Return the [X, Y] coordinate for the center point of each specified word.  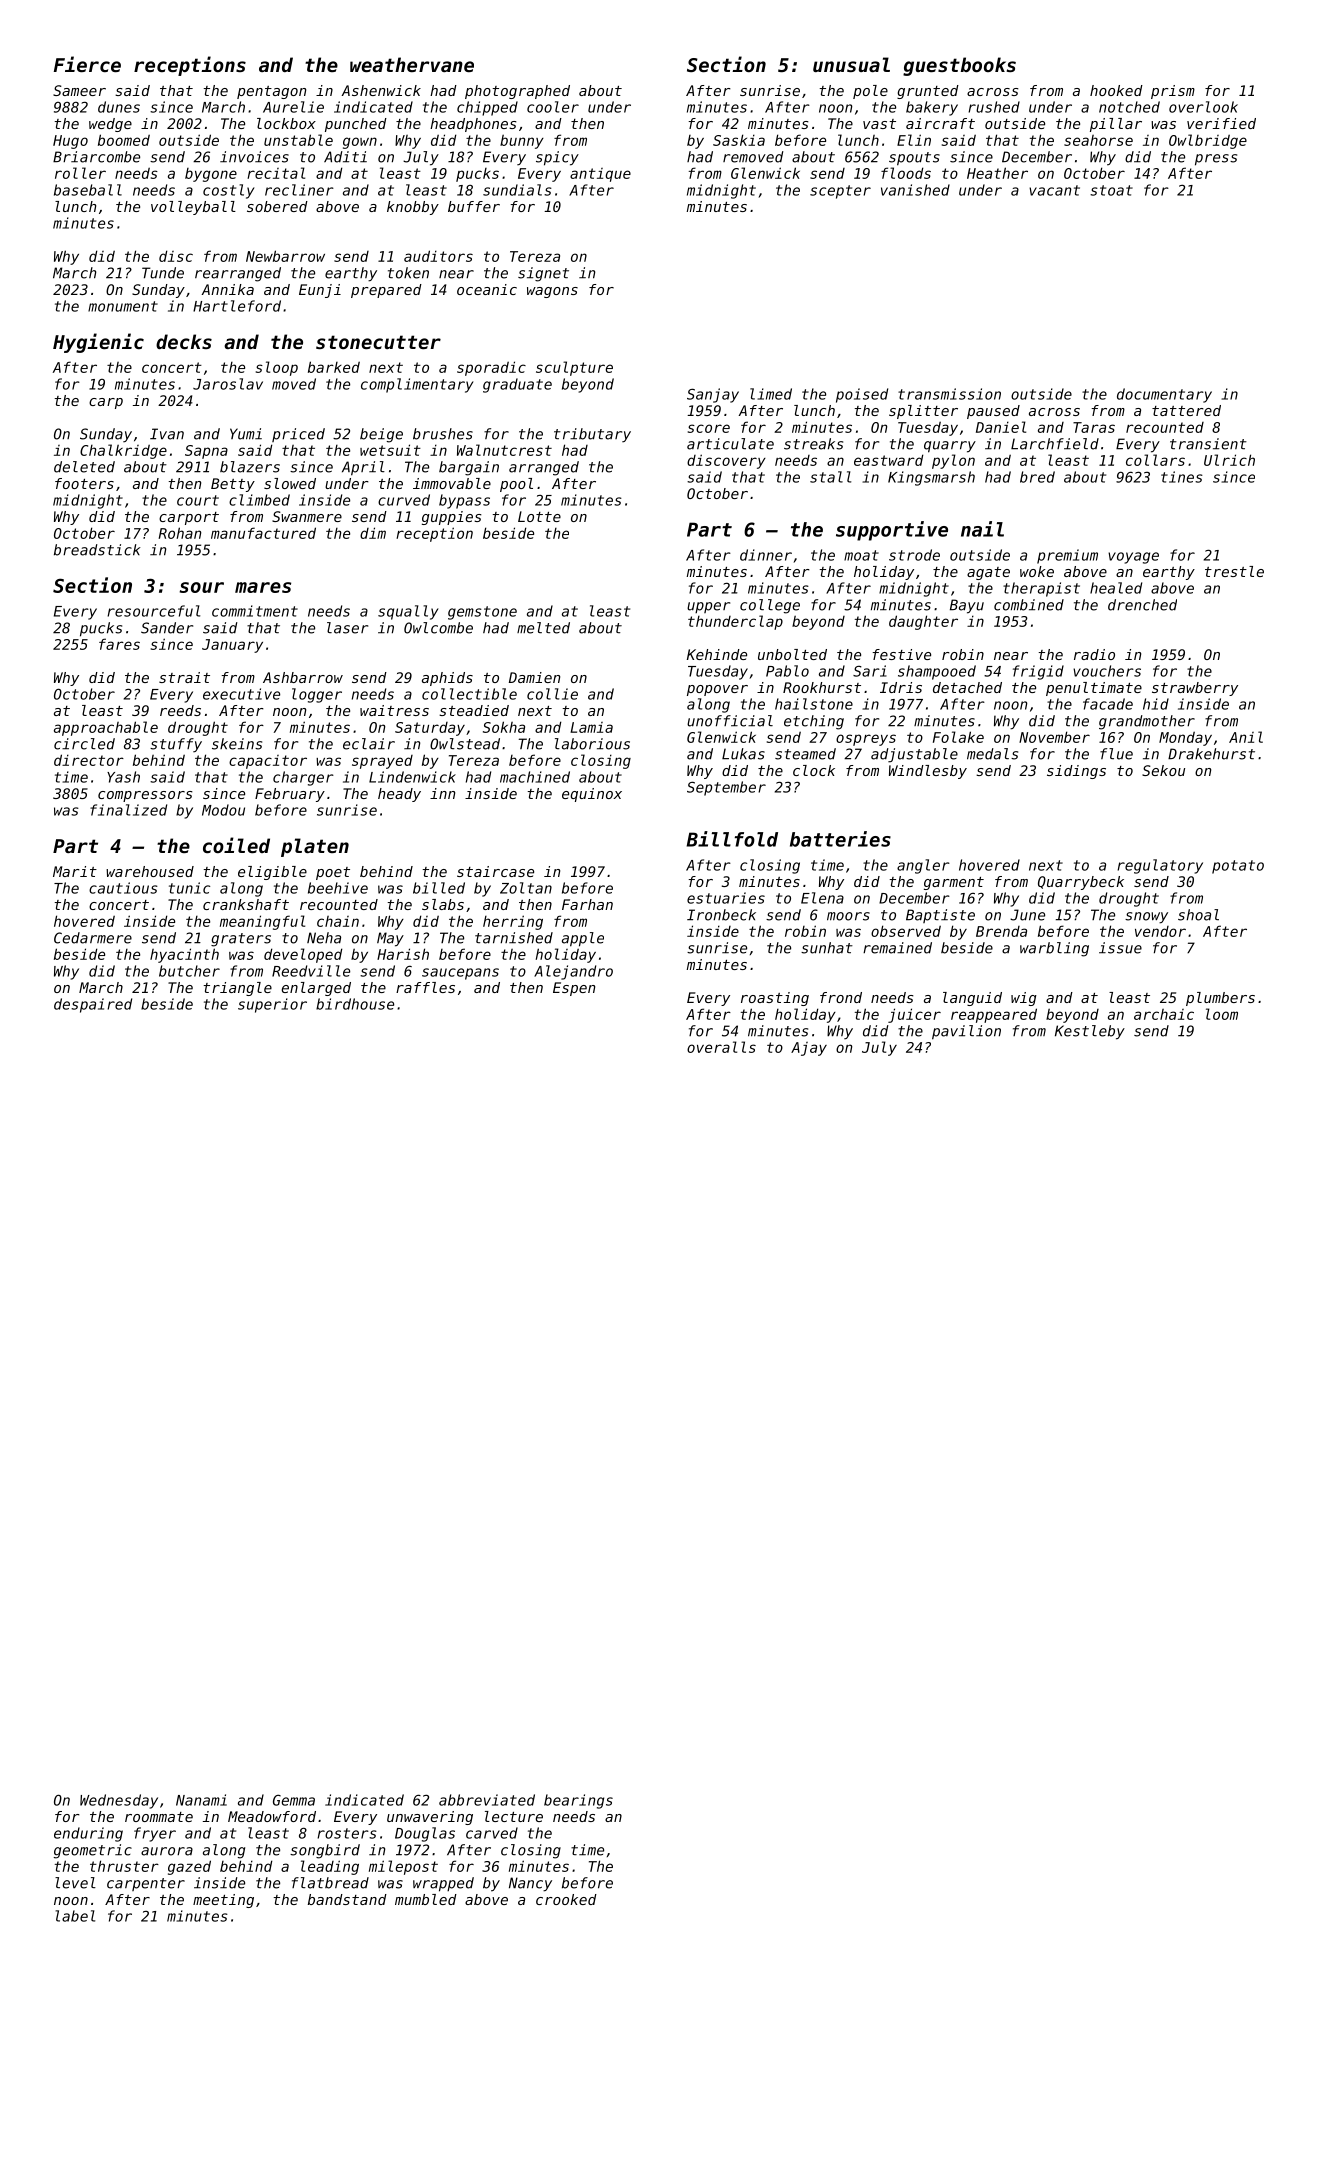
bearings [578, 1801]
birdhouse [355, 1004]
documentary [1164, 395]
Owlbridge [1208, 141]
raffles [425, 987]
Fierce [87, 64]
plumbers [1220, 999]
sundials [517, 190]
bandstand [347, 1899]
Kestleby [1090, 1032]
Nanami [201, 1800]
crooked [566, 1899]
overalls [721, 1047]
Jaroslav [228, 384]
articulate [730, 444]
